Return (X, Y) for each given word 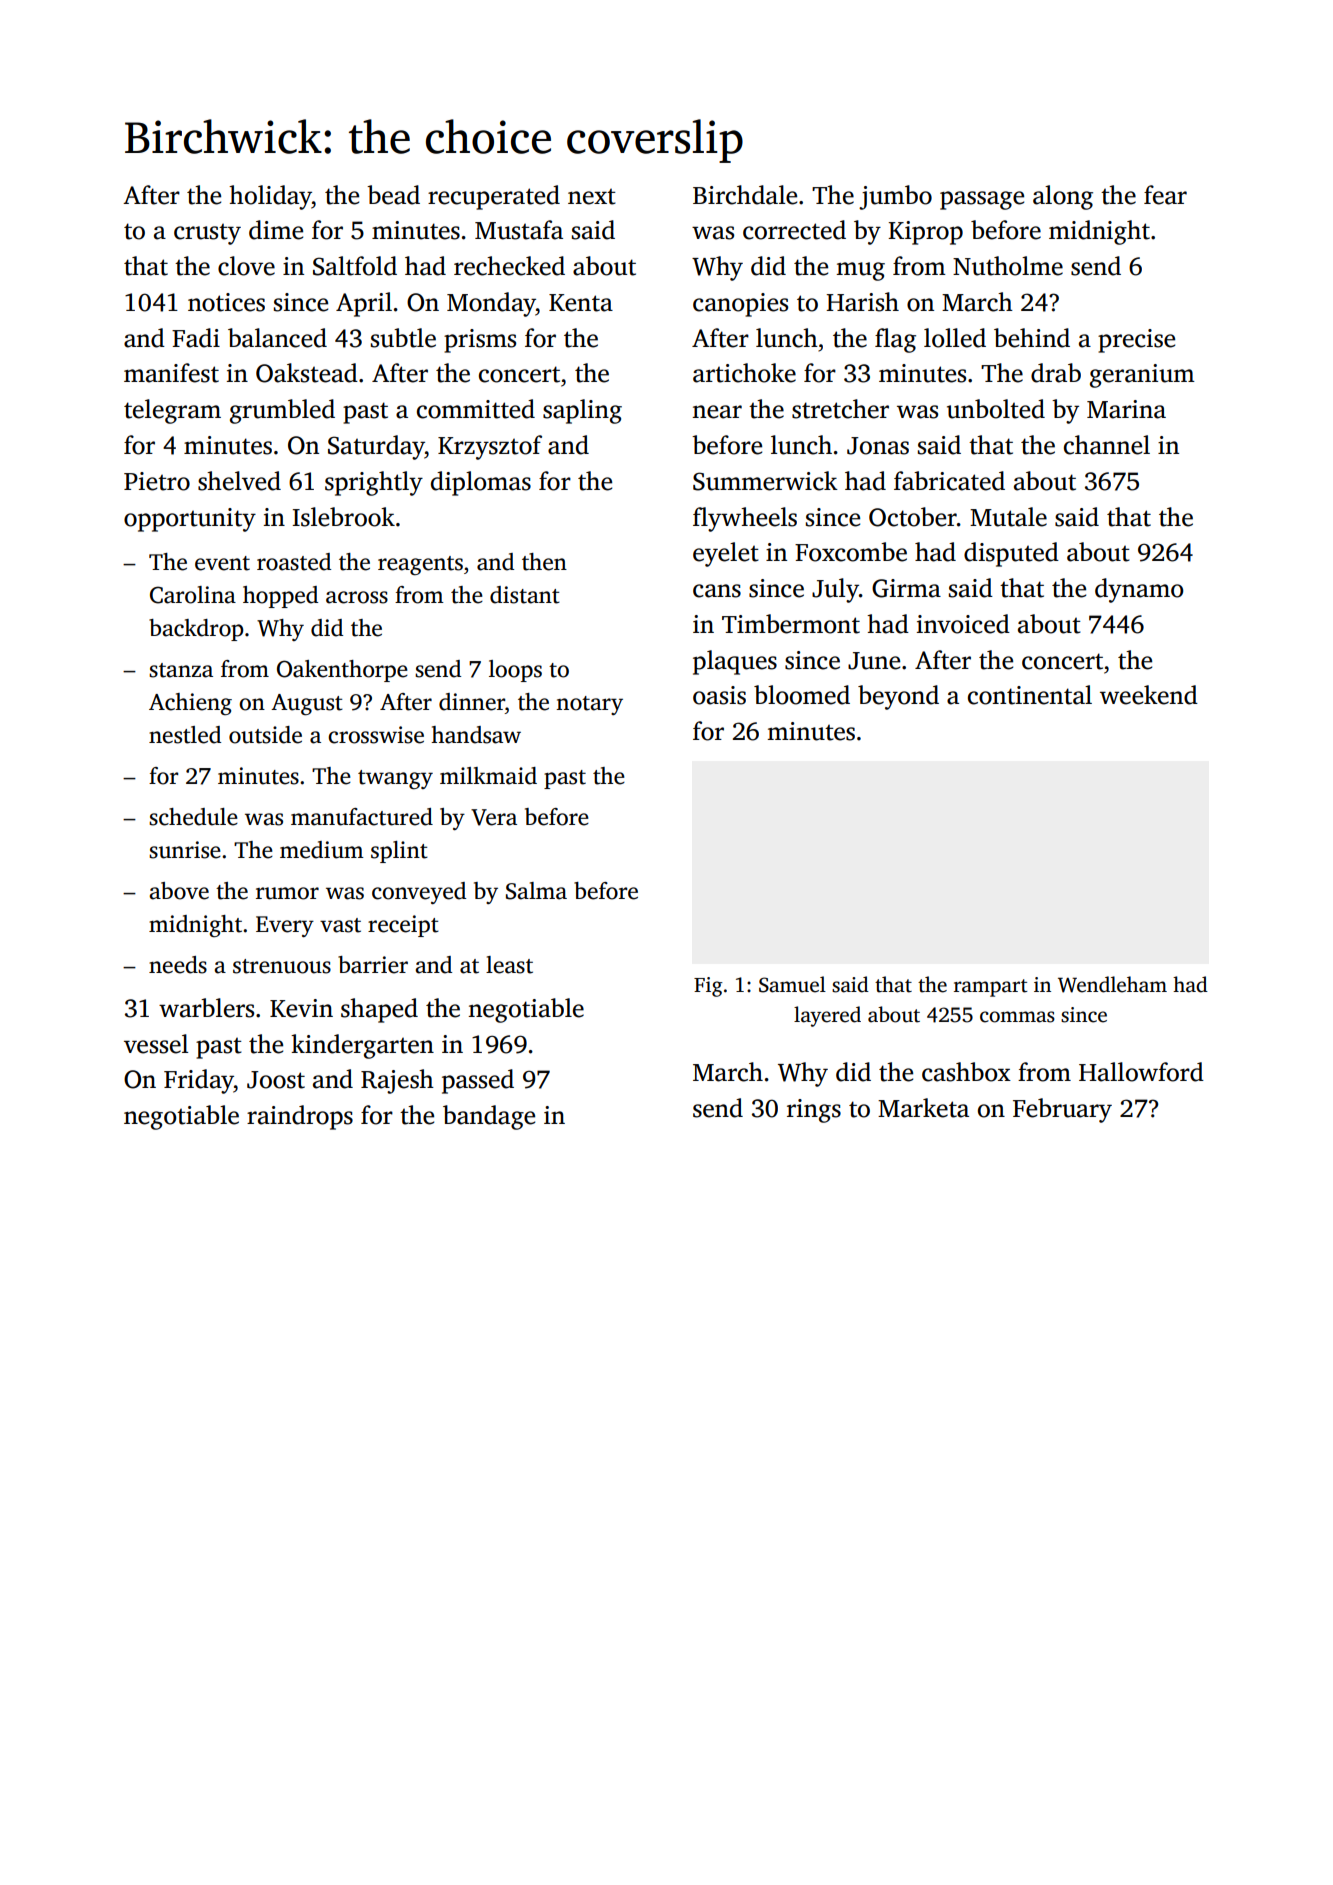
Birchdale (745, 195)
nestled (185, 735)
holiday (270, 197)
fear (1165, 195)
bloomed (802, 695)
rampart (991, 988)
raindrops (300, 1117)
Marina (1126, 409)
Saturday (376, 447)
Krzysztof (490, 447)
